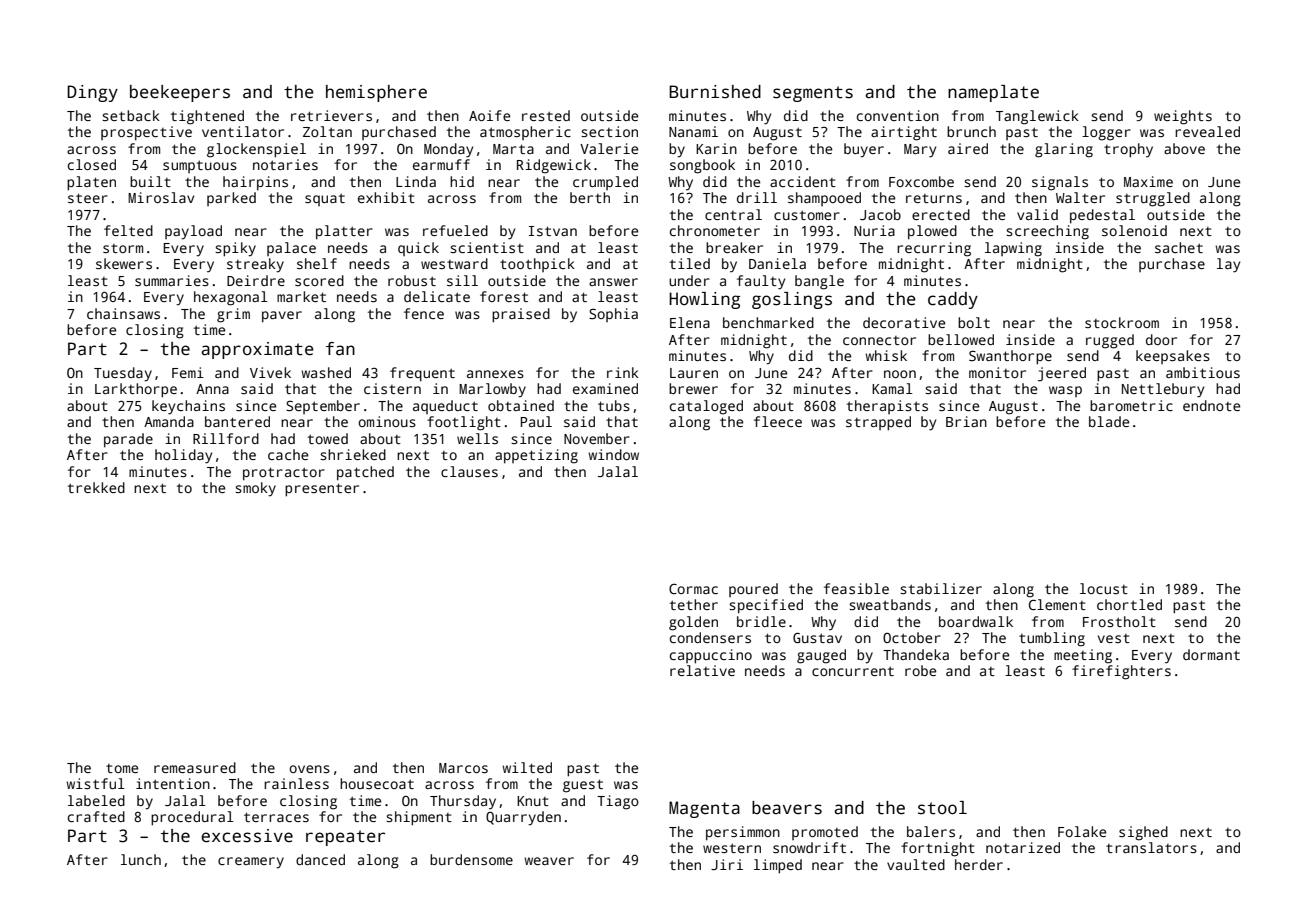 The height and width of the page is (924, 1308). Describe the element at coordinates (309, 769) in the page. I see `ovens` at that location.
